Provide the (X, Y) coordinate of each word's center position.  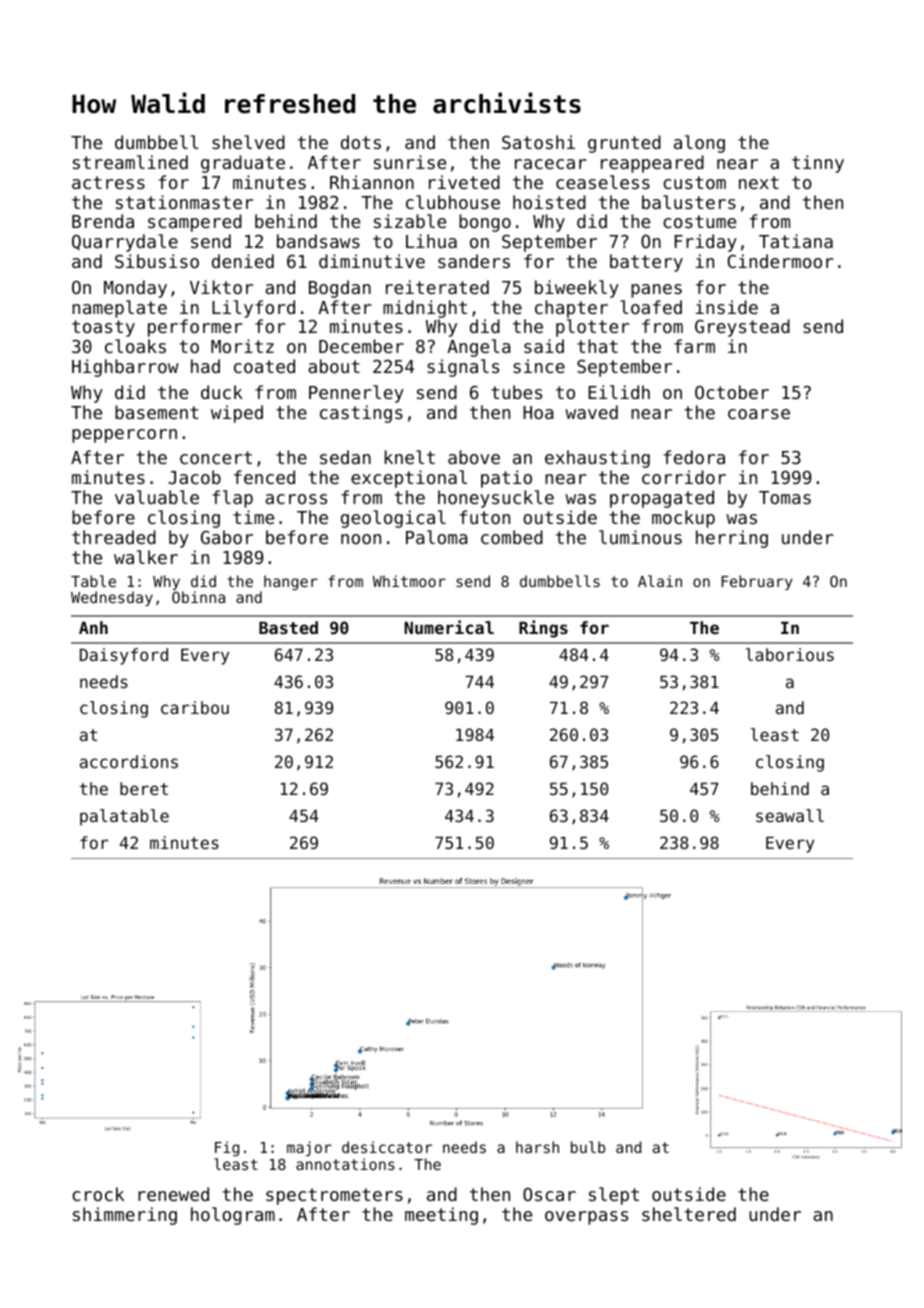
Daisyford (124, 656)
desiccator (387, 1147)
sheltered (689, 1214)
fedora (694, 457)
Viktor (221, 287)
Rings (543, 629)
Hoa (538, 412)
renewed (173, 1194)
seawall (790, 815)
